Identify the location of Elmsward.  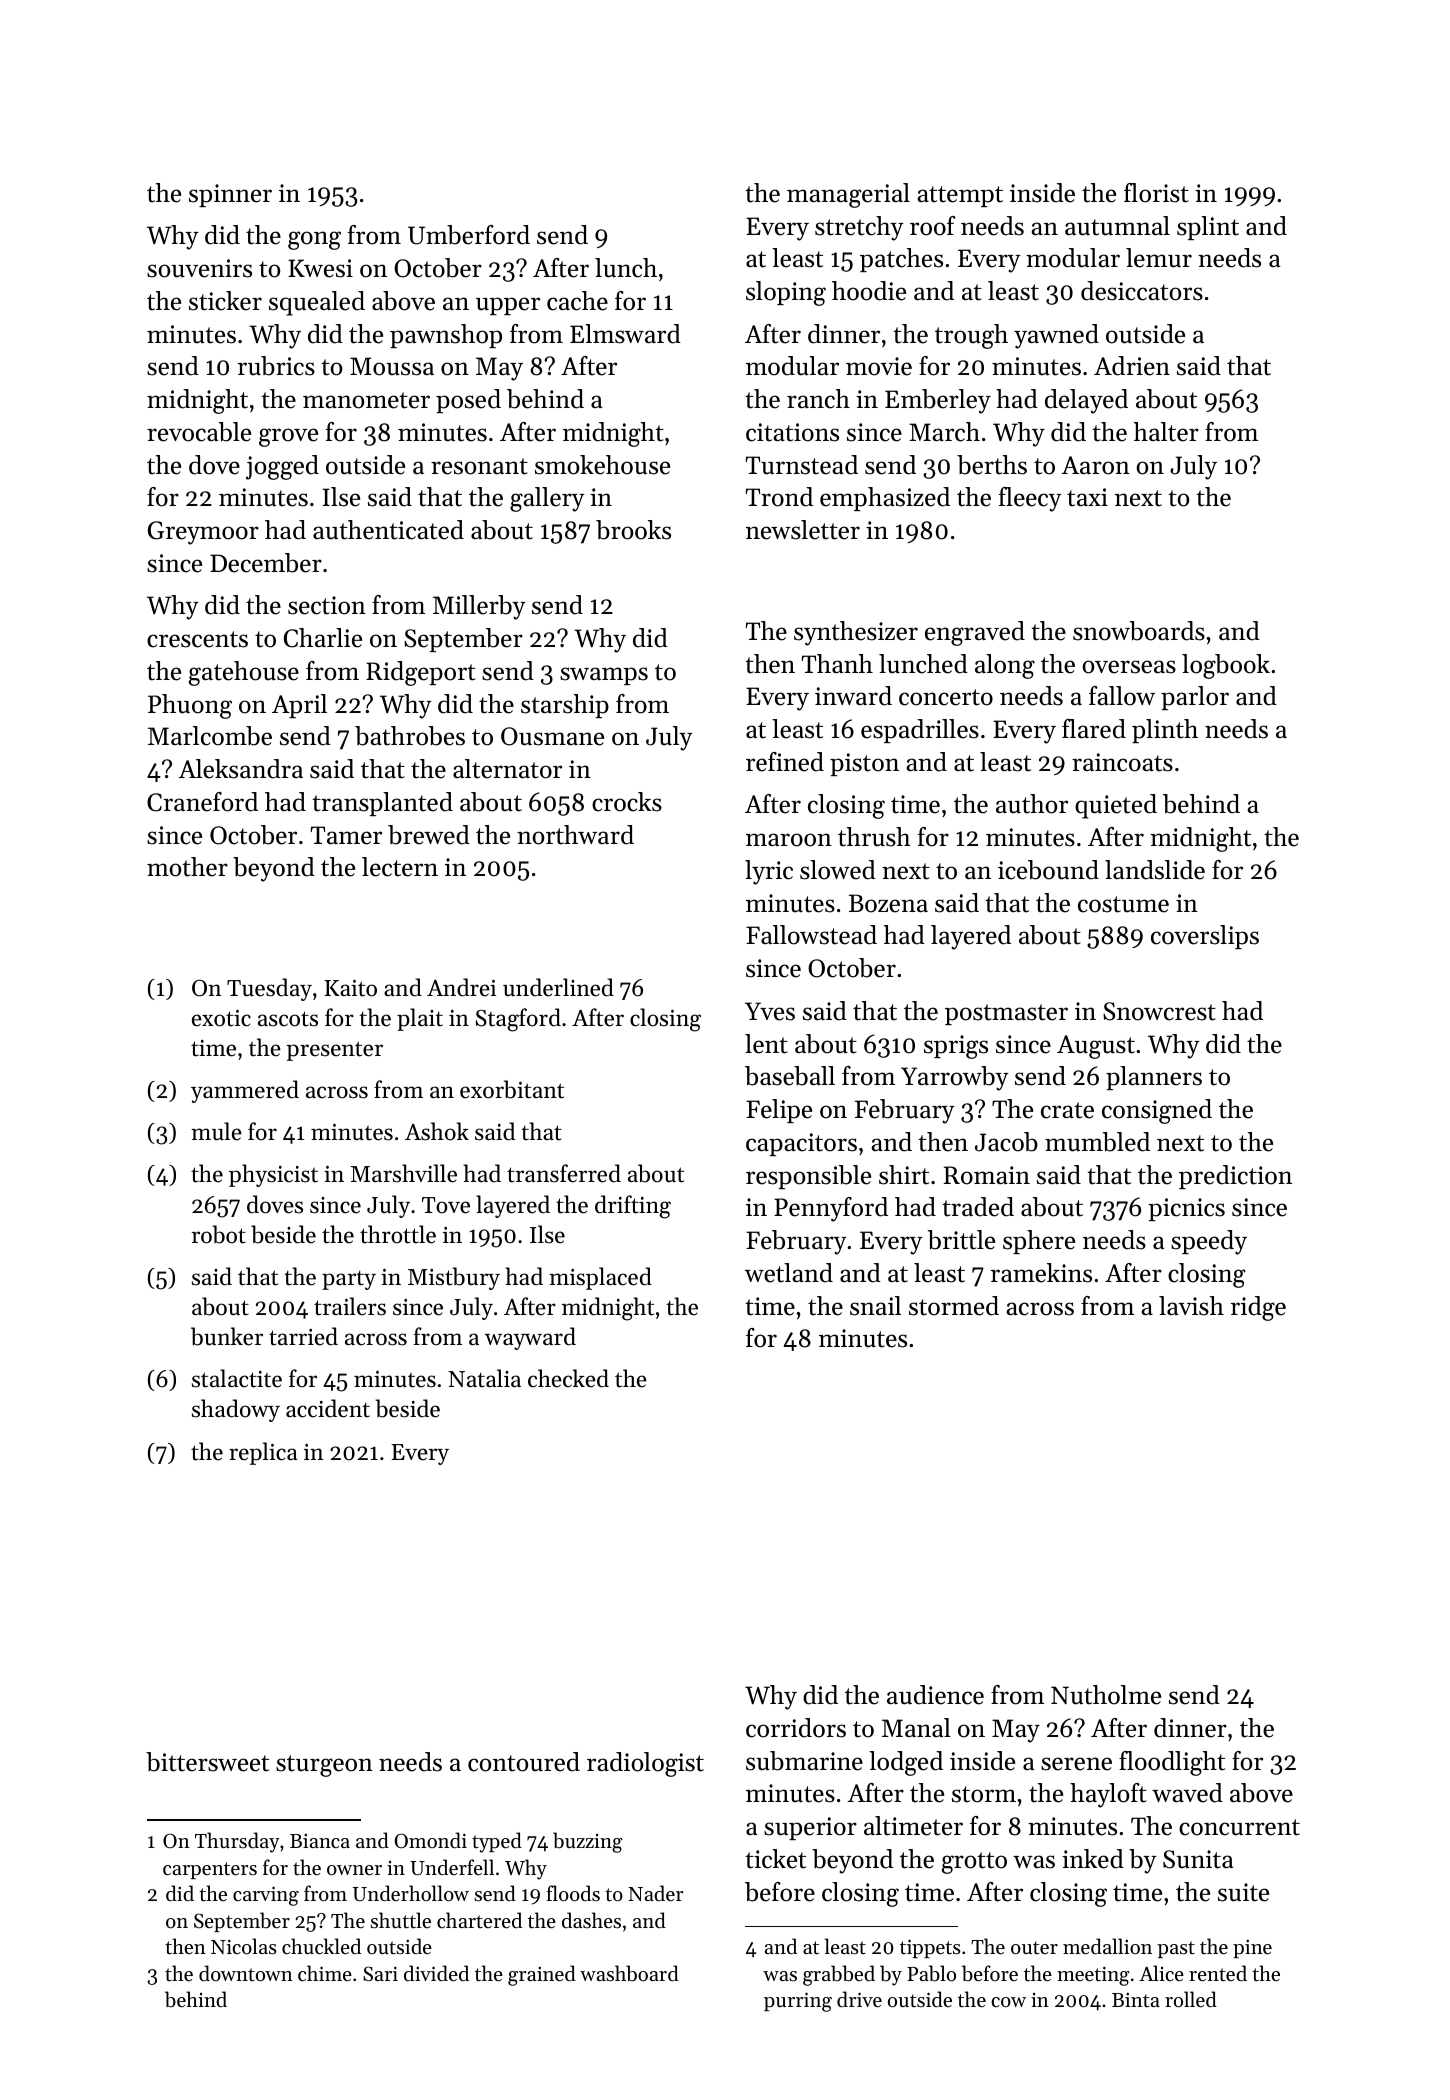
(625, 334).
